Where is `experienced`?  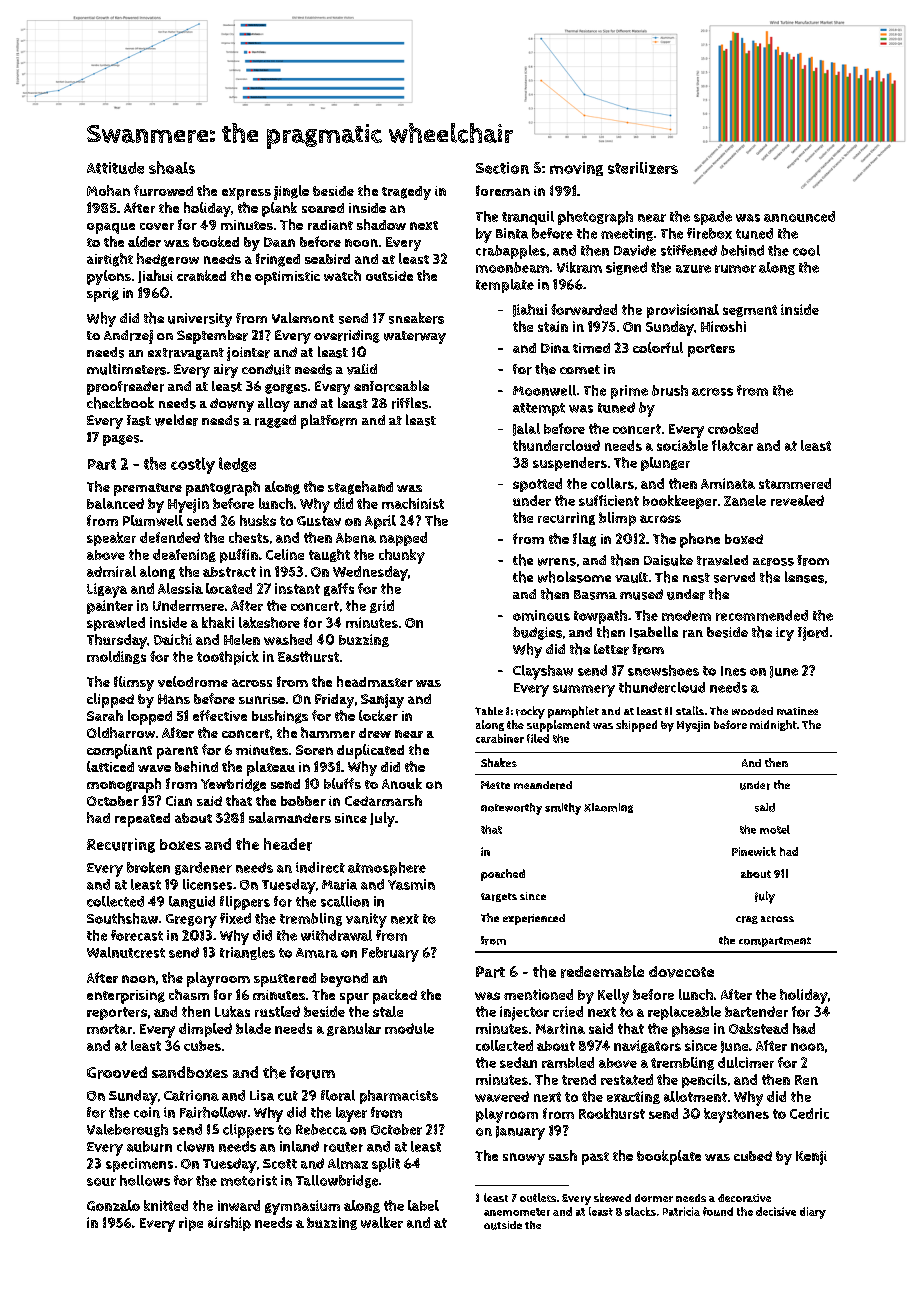 experienced is located at coordinates (534, 919).
